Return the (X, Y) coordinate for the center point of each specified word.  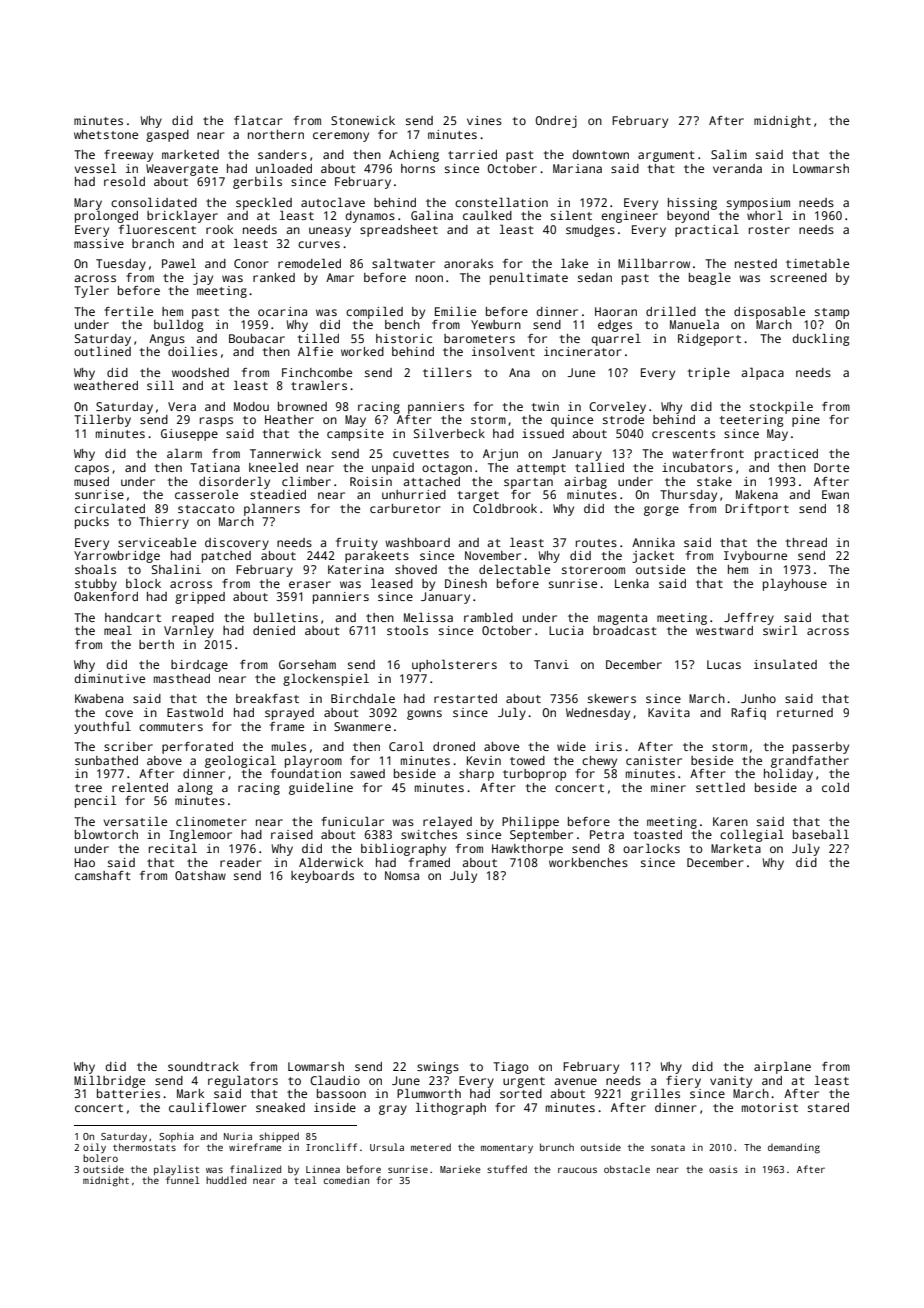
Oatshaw (200, 875)
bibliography (403, 849)
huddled (226, 1180)
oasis (723, 1169)
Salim (729, 154)
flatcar (258, 120)
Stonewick (363, 120)
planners (272, 509)
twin (545, 406)
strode (623, 419)
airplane (782, 1067)
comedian (346, 1180)
